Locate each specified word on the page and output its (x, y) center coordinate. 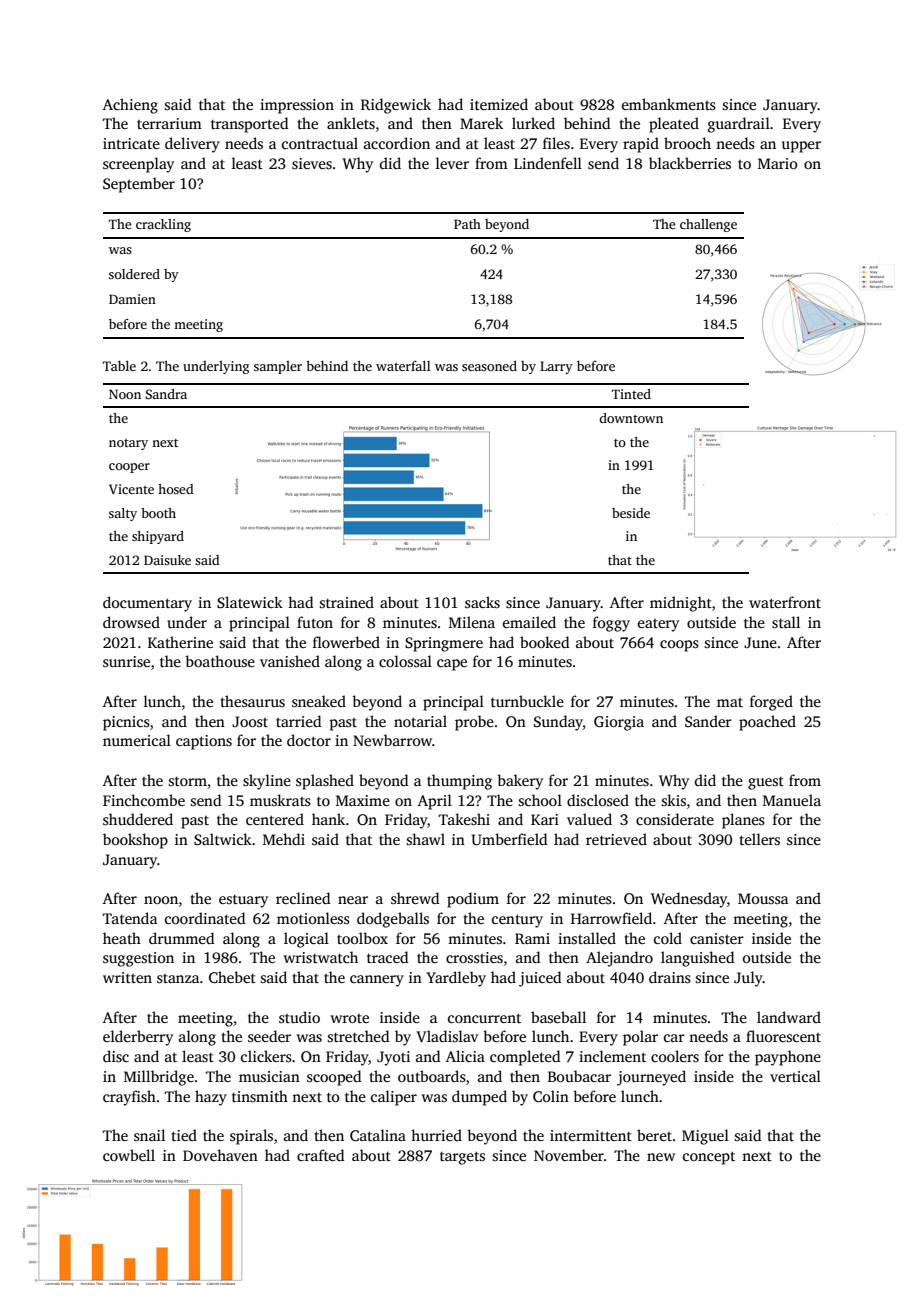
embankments (669, 104)
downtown (631, 418)
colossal (405, 661)
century (517, 921)
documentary (147, 604)
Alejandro (619, 959)
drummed (182, 938)
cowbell (129, 1155)
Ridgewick (396, 106)
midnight (681, 604)
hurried (436, 1135)
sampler (278, 367)
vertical (795, 1076)
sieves (312, 163)
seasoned (489, 366)
